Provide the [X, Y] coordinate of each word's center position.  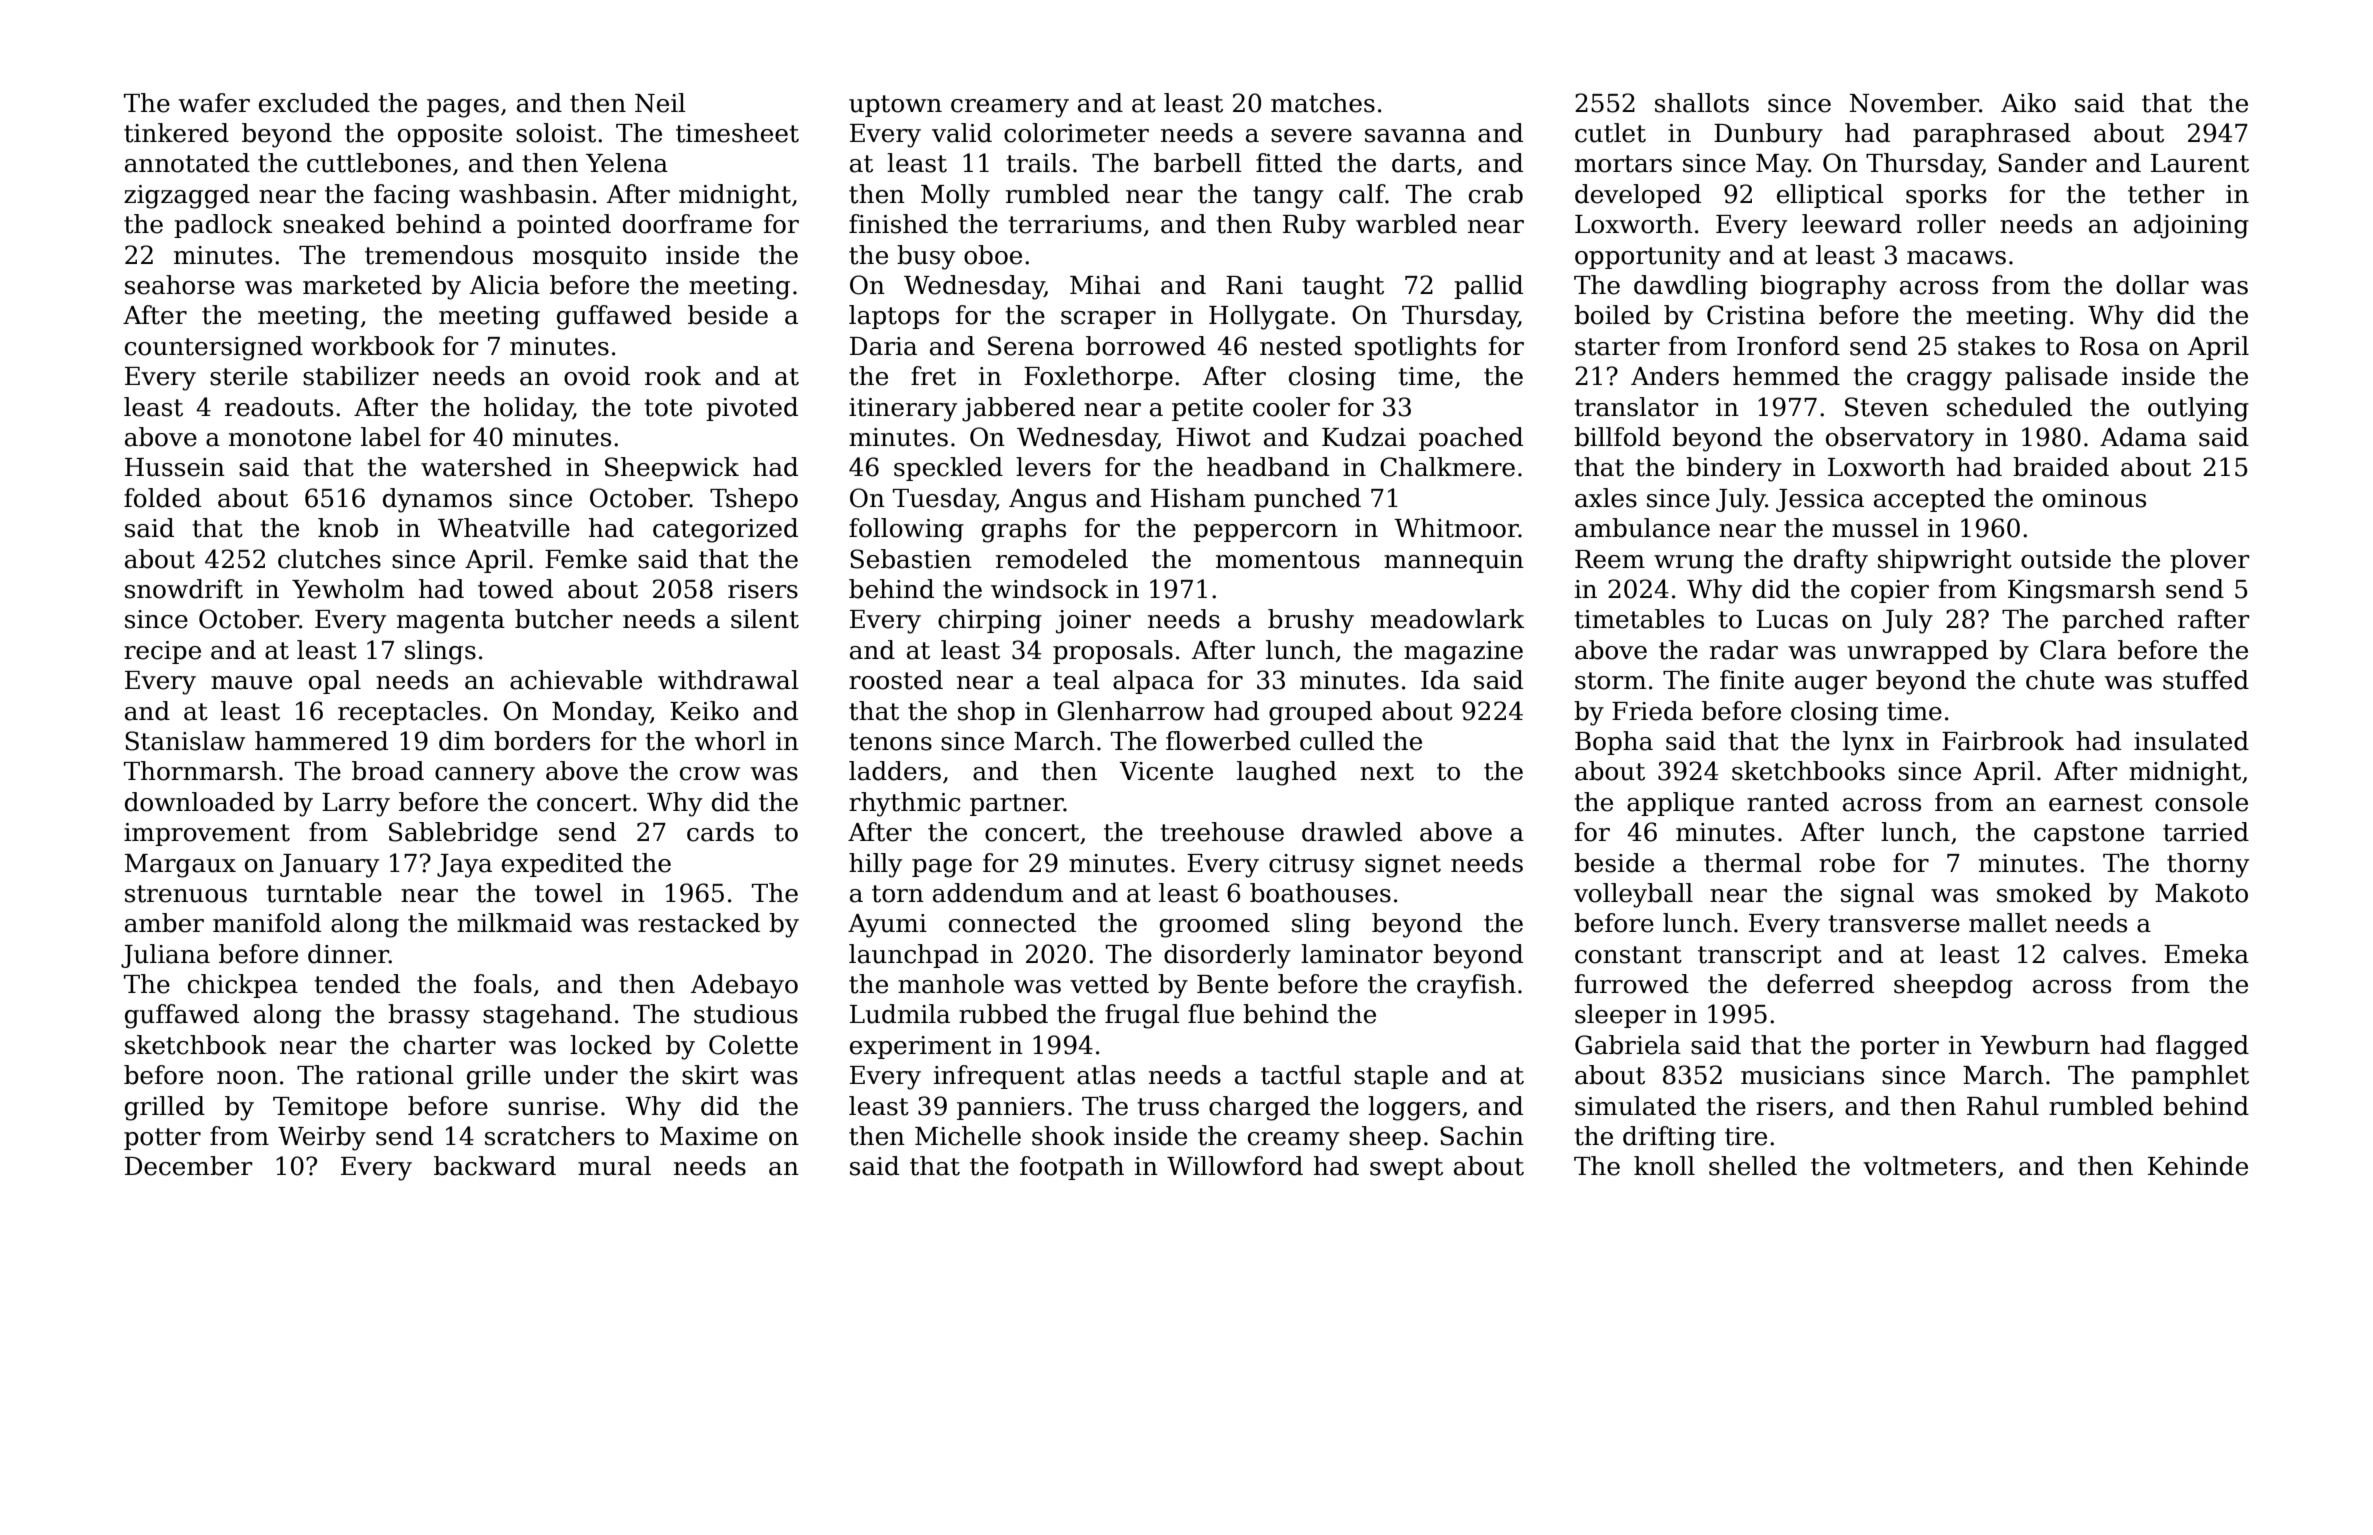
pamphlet [2190, 1077]
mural [614, 1166]
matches [1323, 103]
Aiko [2028, 103]
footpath [1072, 1168]
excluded [314, 103]
